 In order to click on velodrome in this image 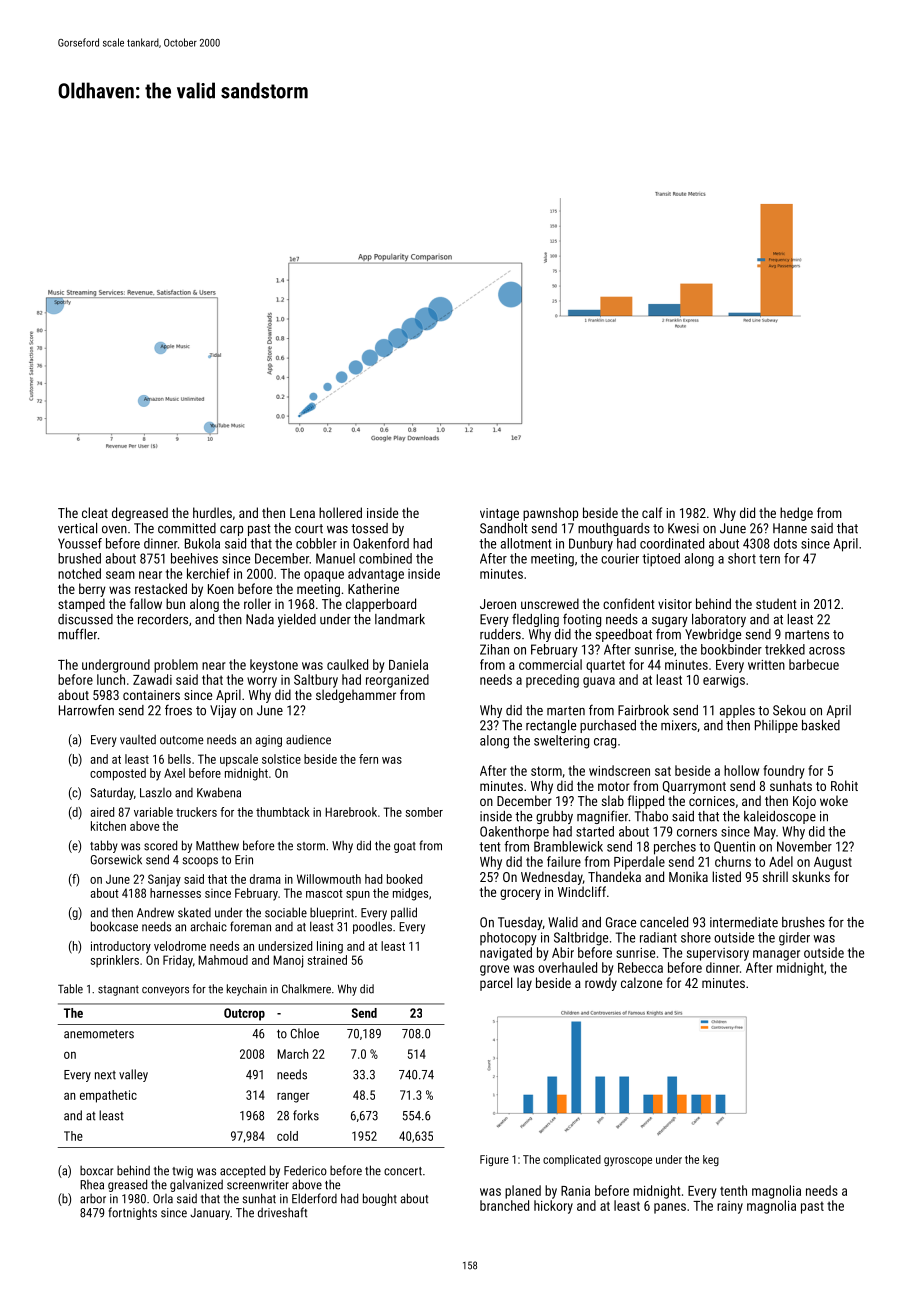, I will do `click(180, 946)`.
